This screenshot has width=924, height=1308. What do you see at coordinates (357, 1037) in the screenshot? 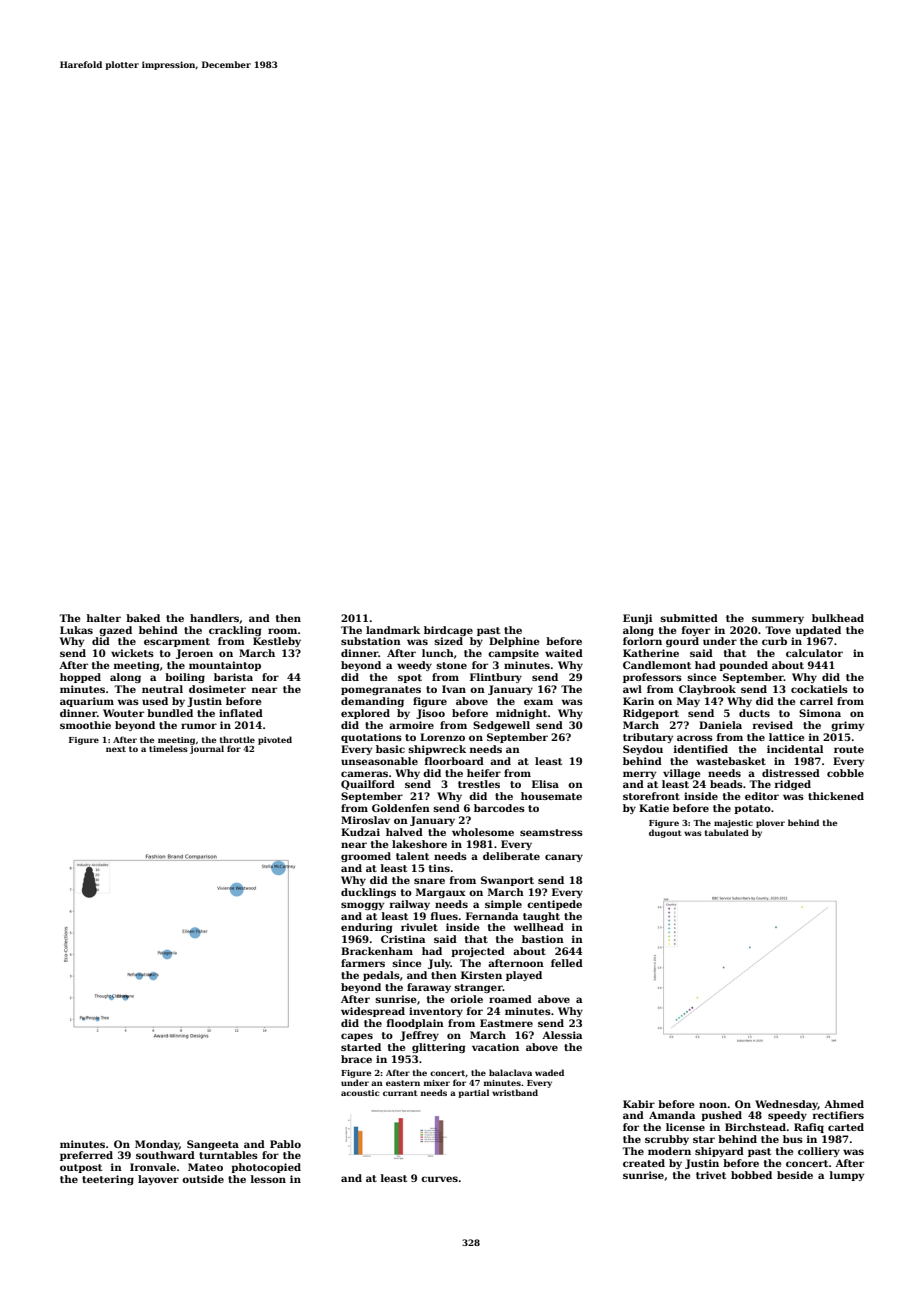
I see `capes` at bounding box center [357, 1037].
